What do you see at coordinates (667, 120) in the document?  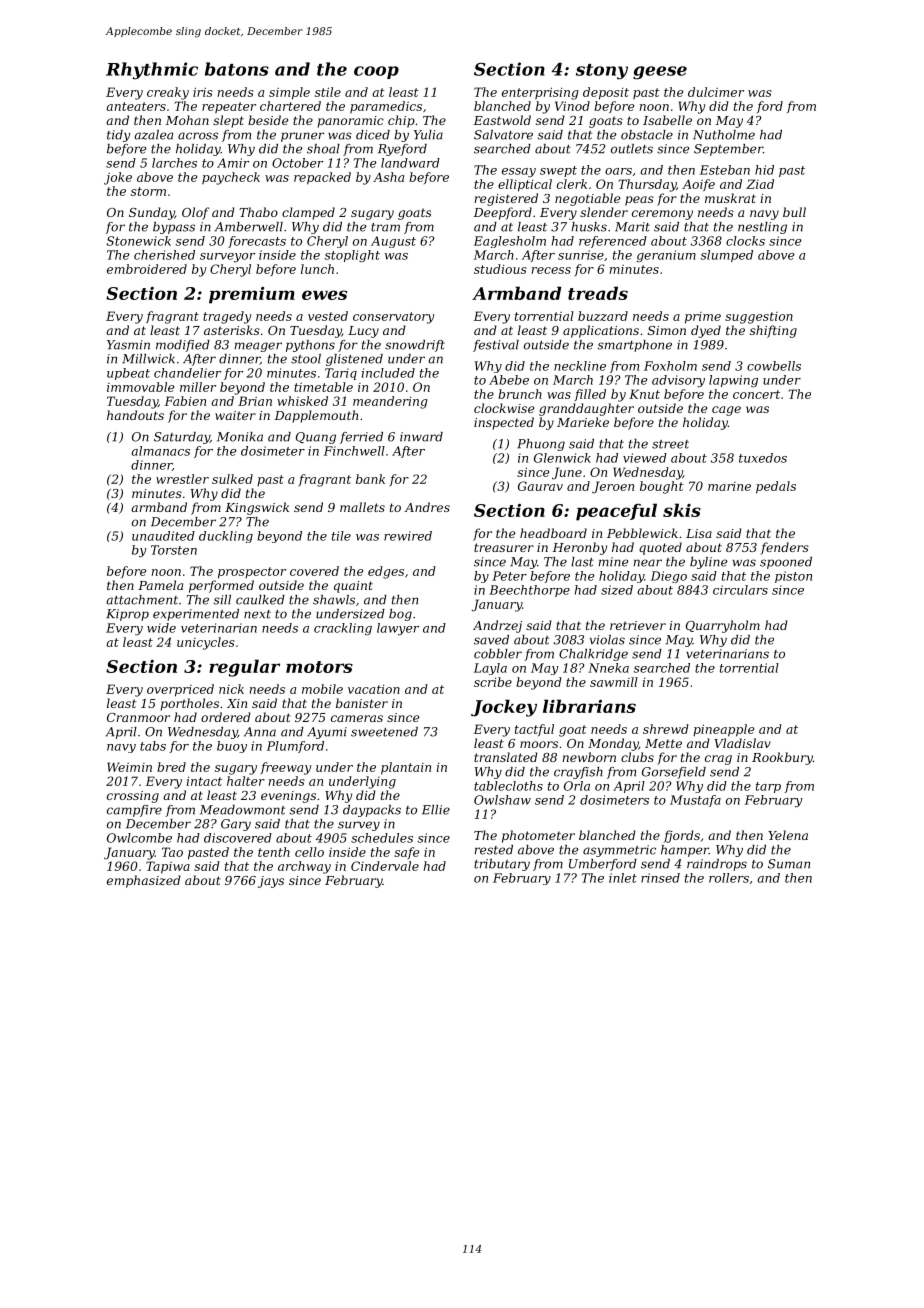 I see `Isabelle` at bounding box center [667, 120].
